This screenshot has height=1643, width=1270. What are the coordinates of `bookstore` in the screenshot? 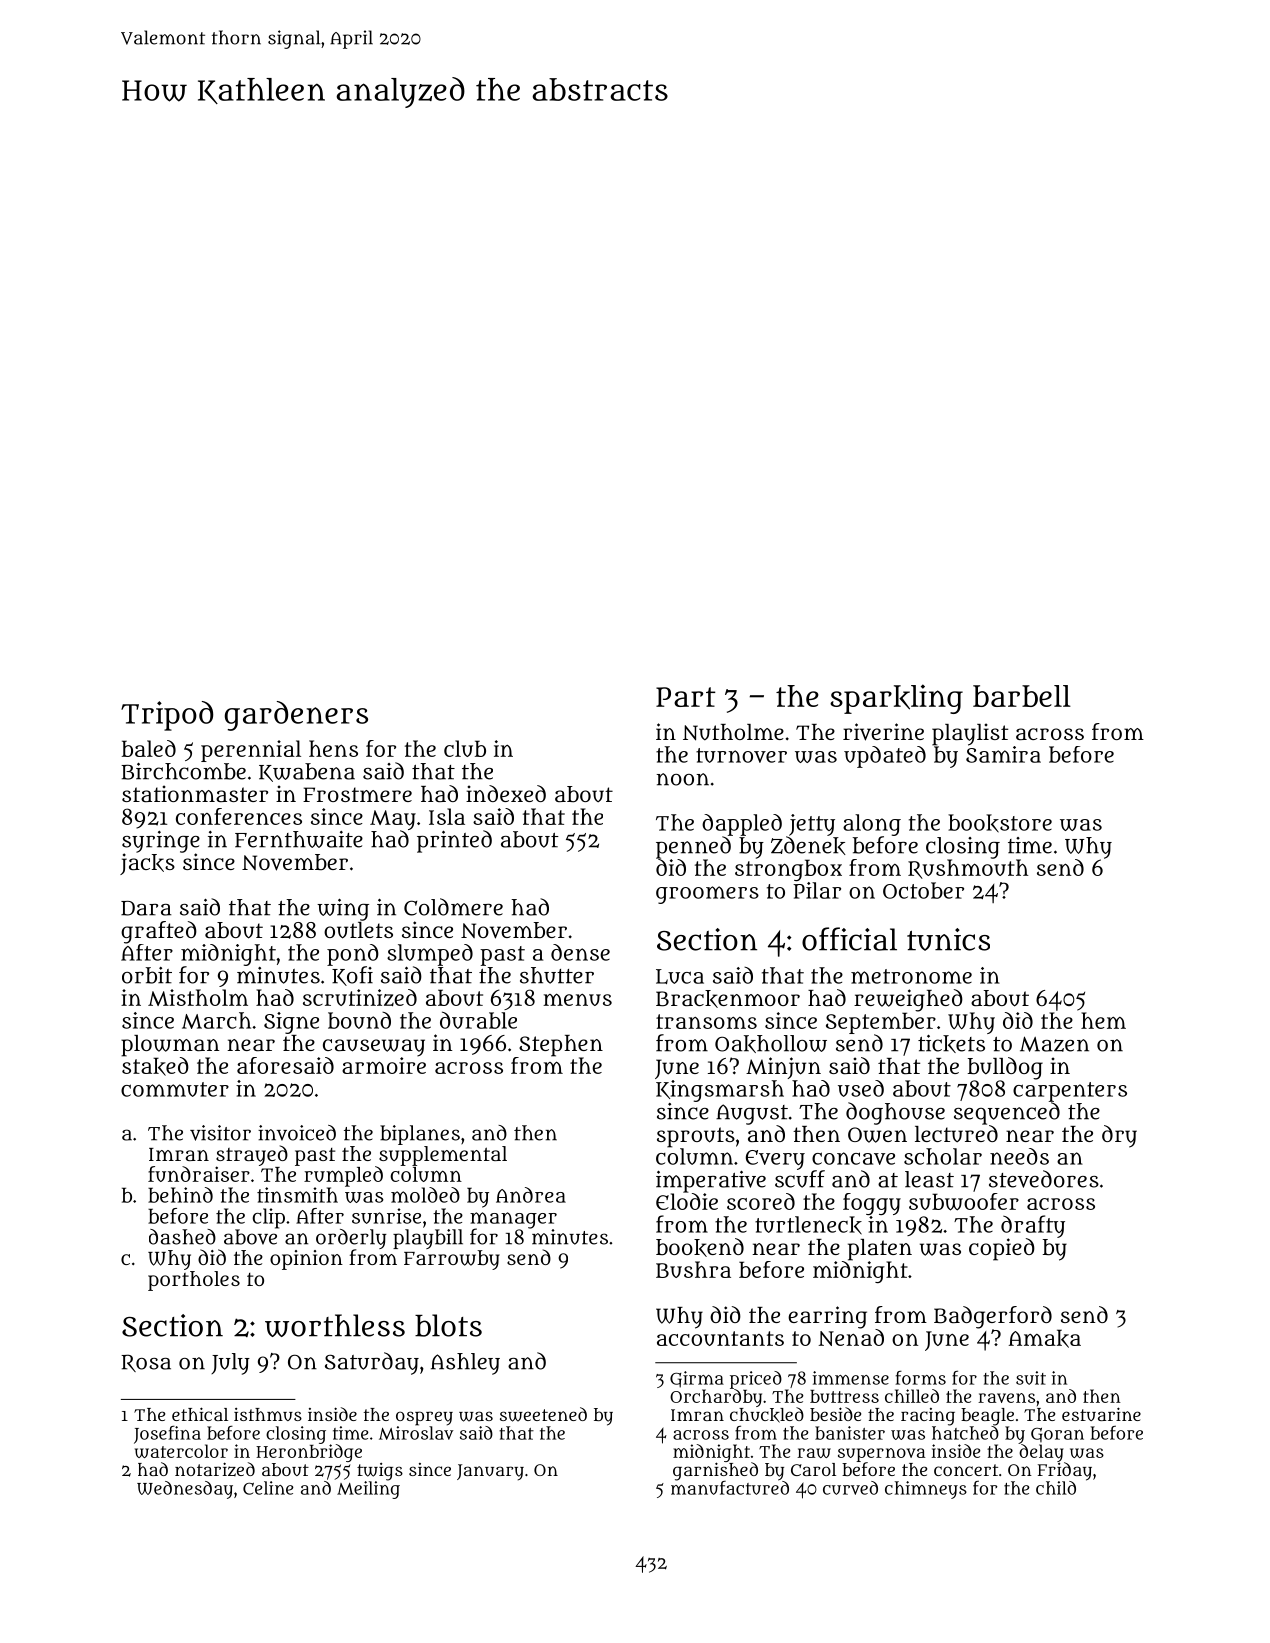 It's located at (1000, 823).
